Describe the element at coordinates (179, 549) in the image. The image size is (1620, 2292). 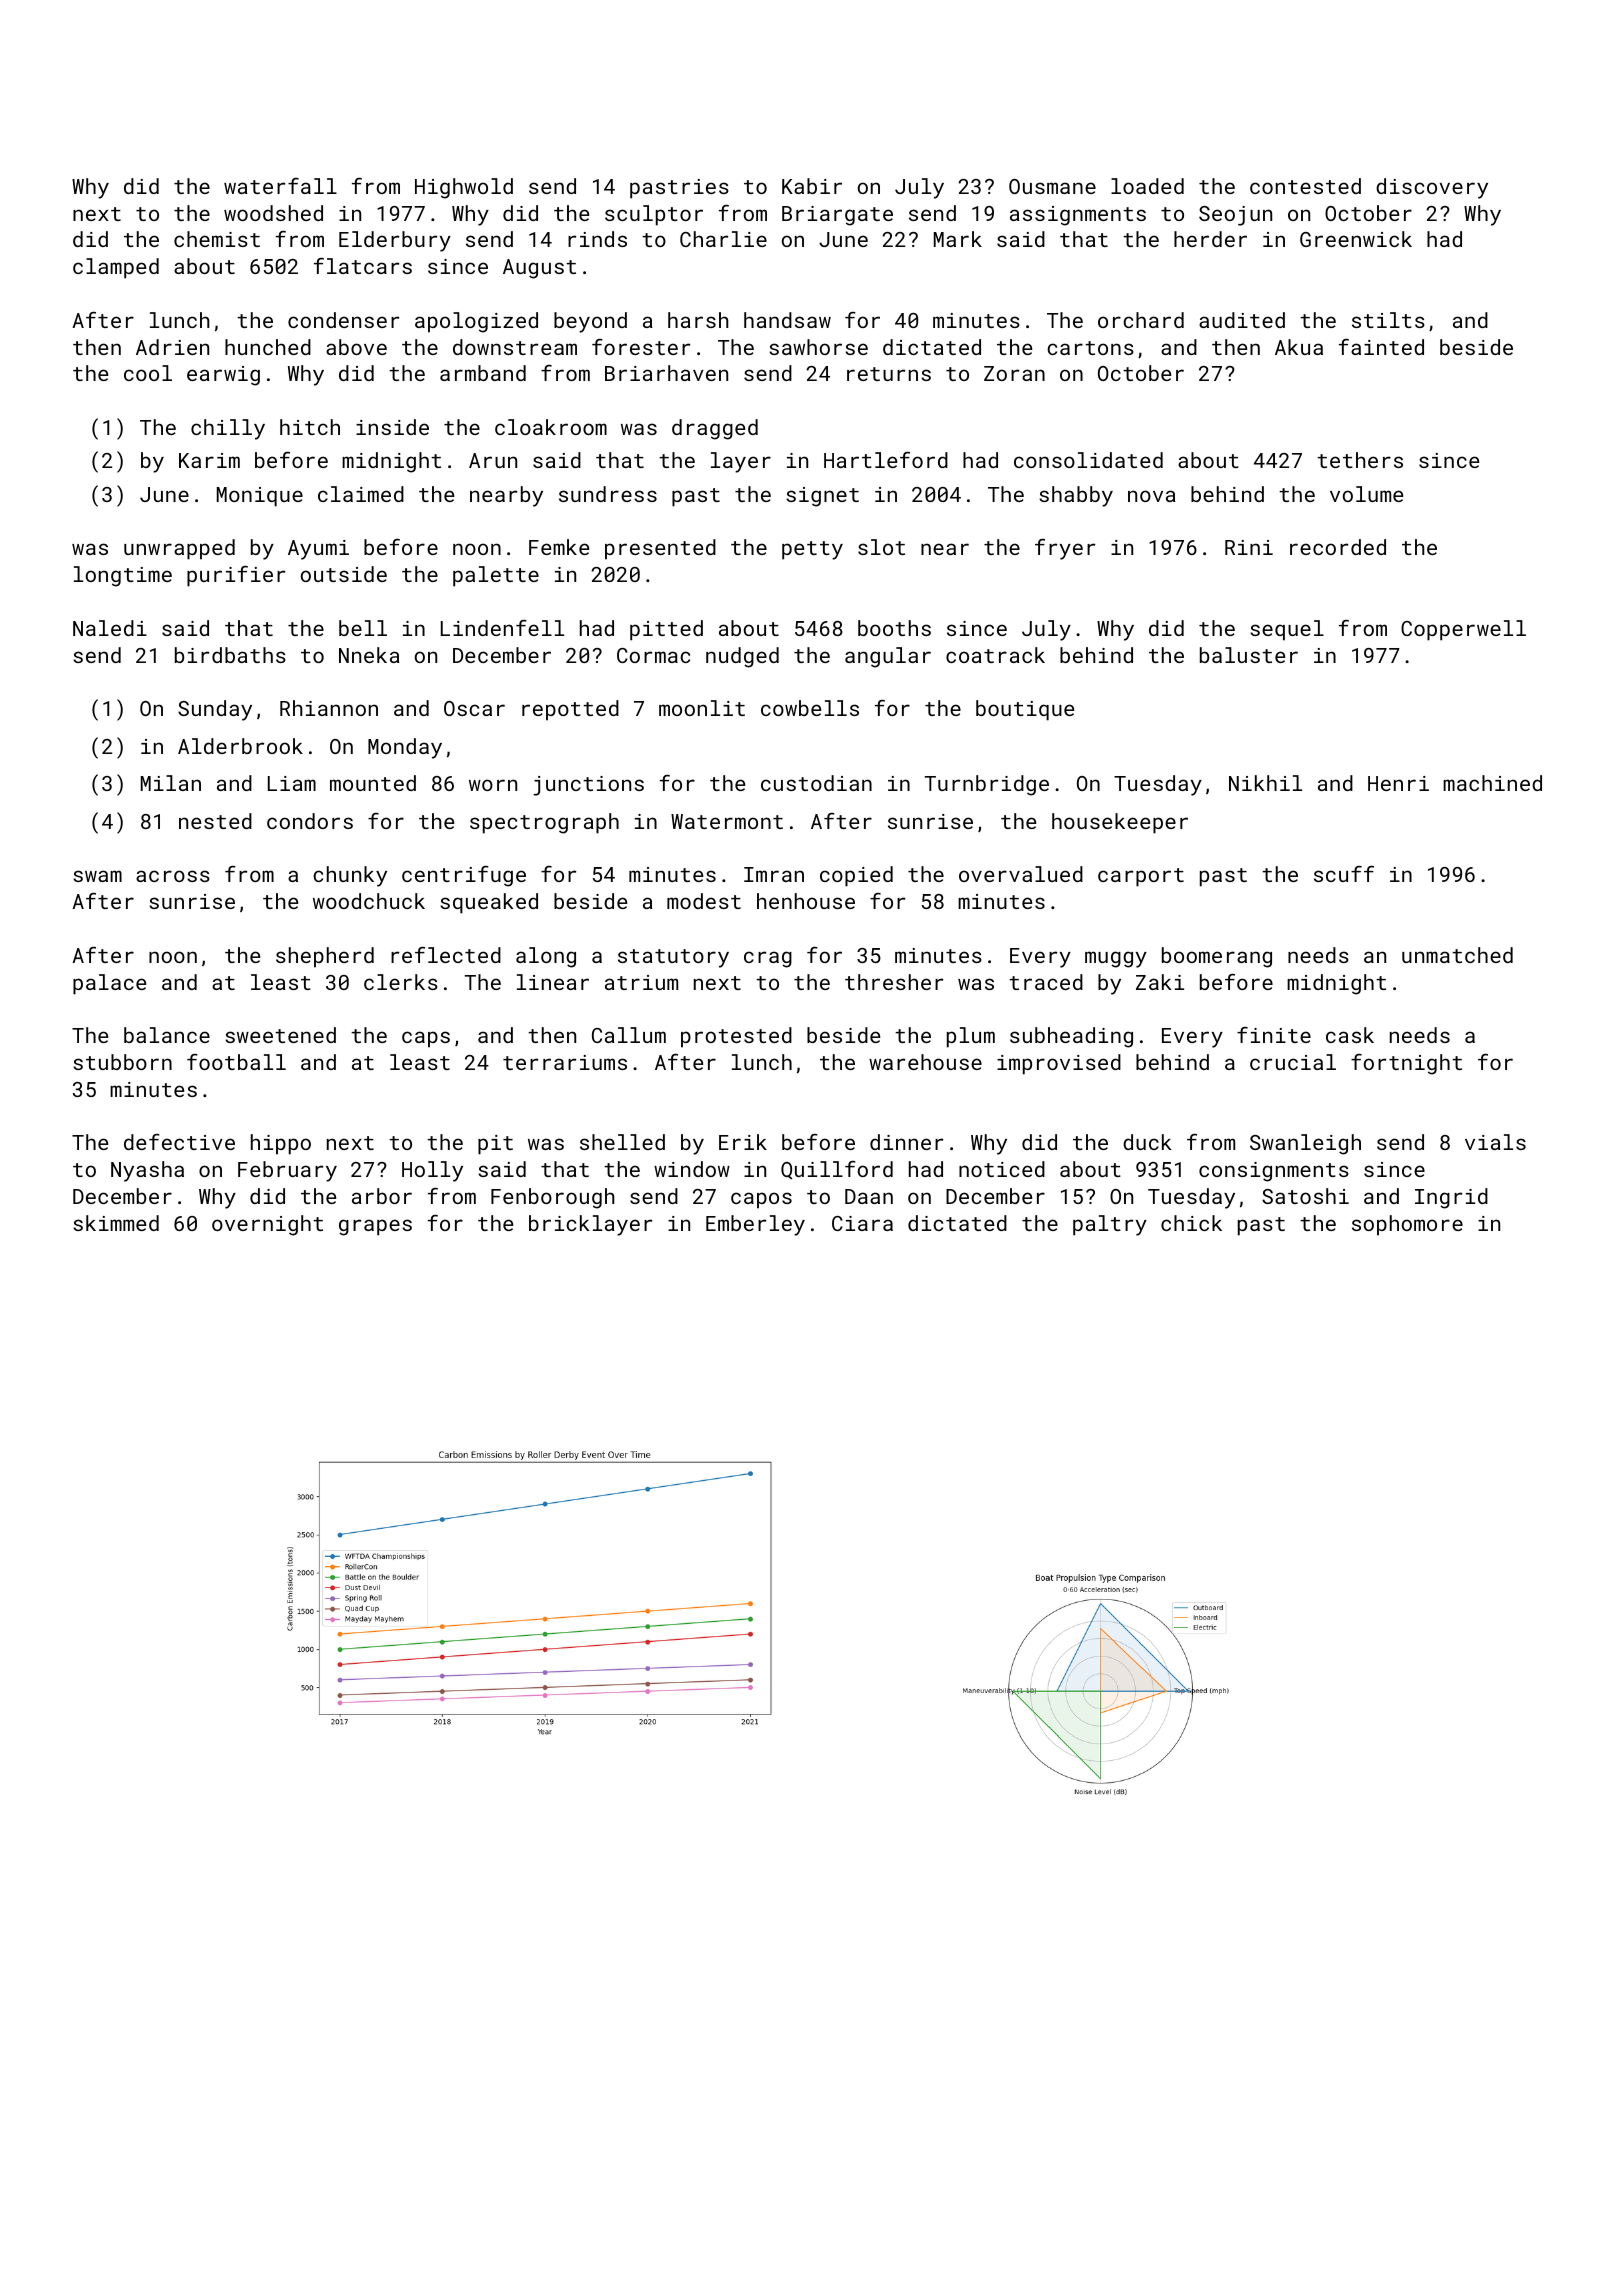
I see `unwrapped` at that location.
